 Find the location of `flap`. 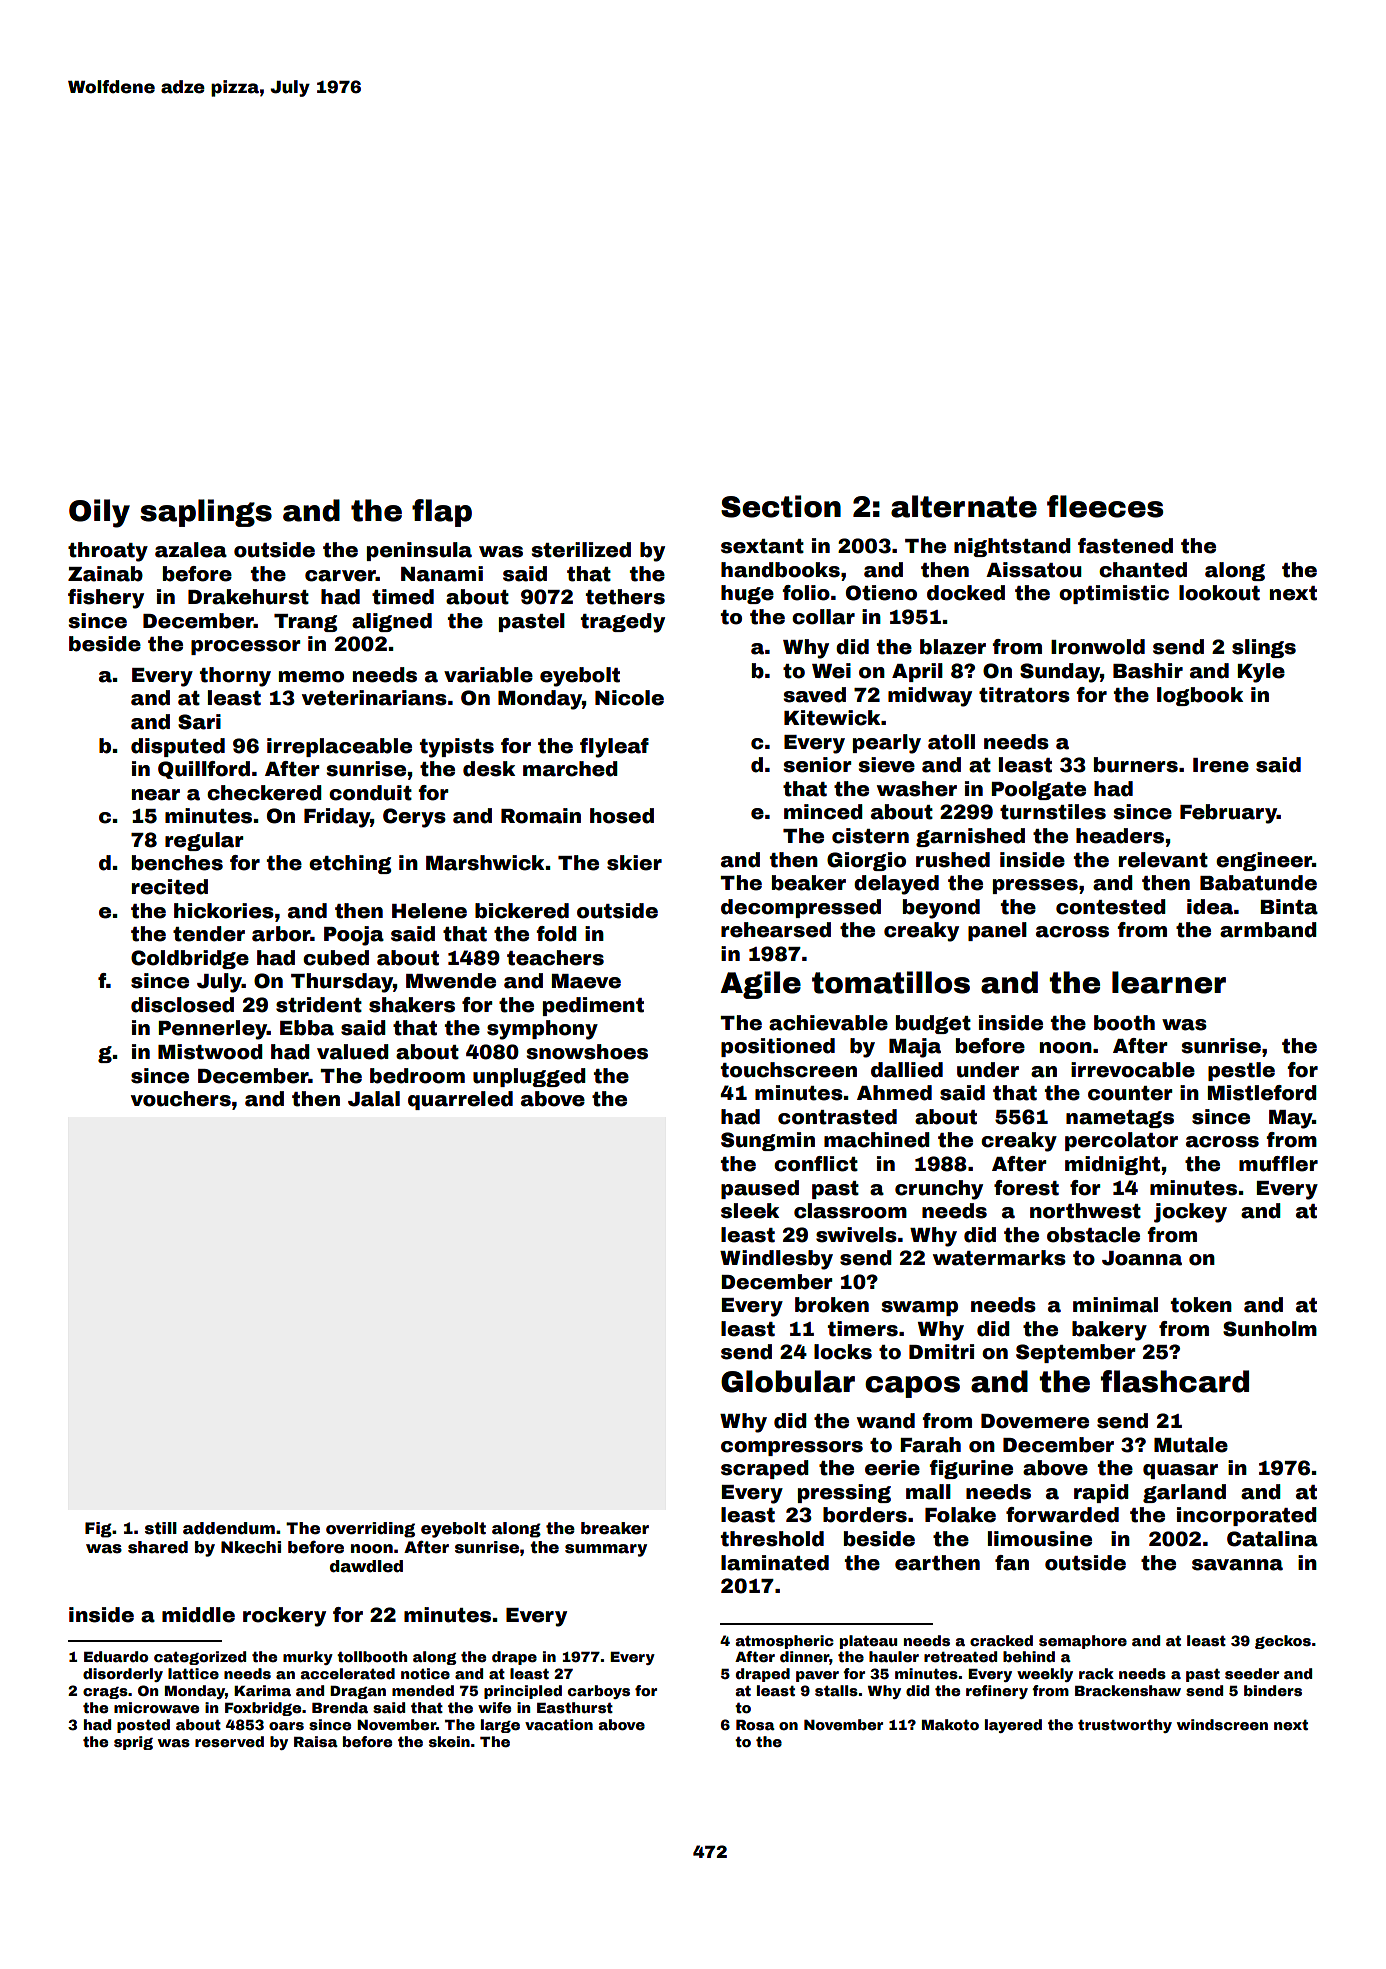

flap is located at coordinates (442, 513).
